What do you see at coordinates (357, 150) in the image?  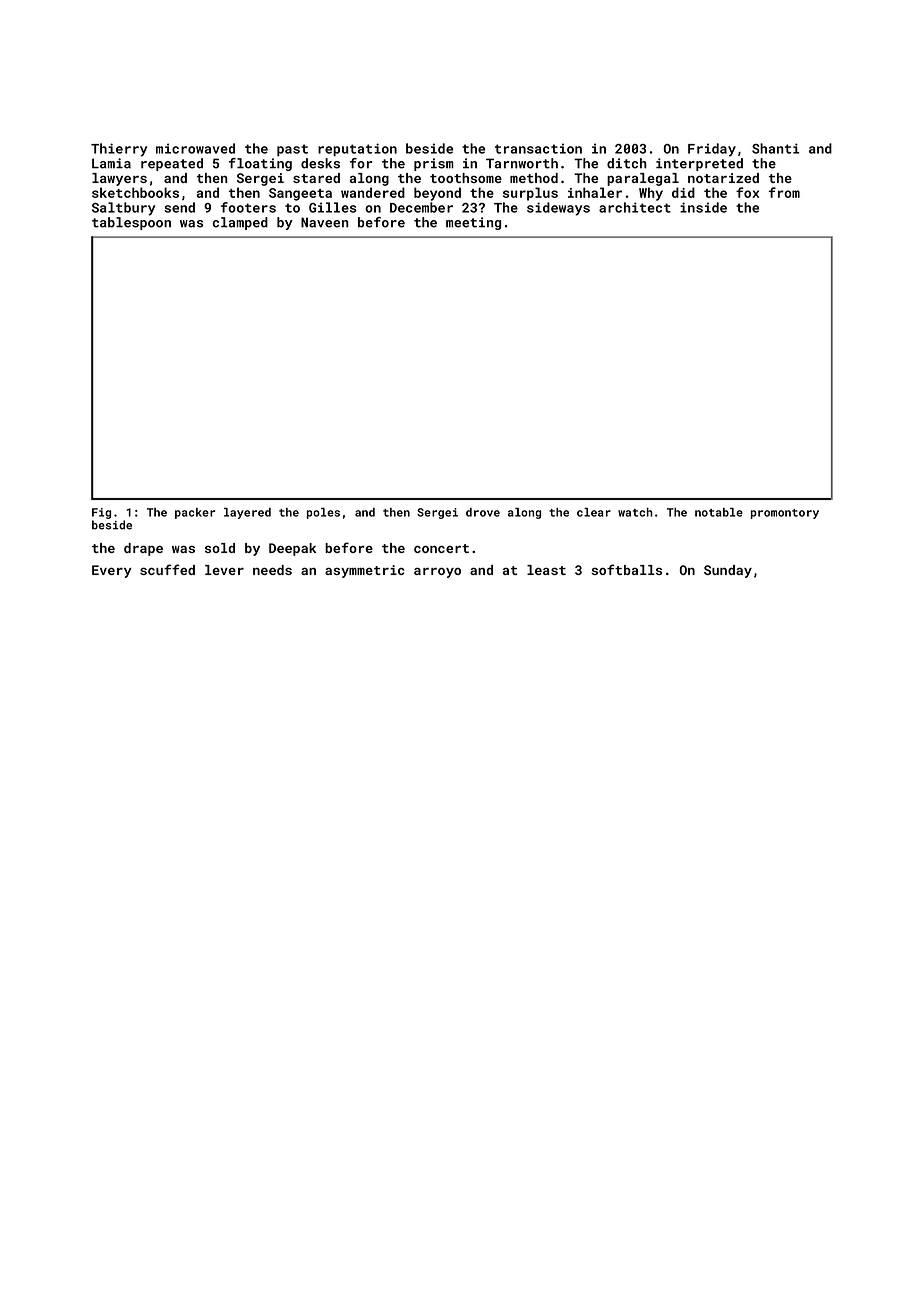 I see `reputation` at bounding box center [357, 150].
